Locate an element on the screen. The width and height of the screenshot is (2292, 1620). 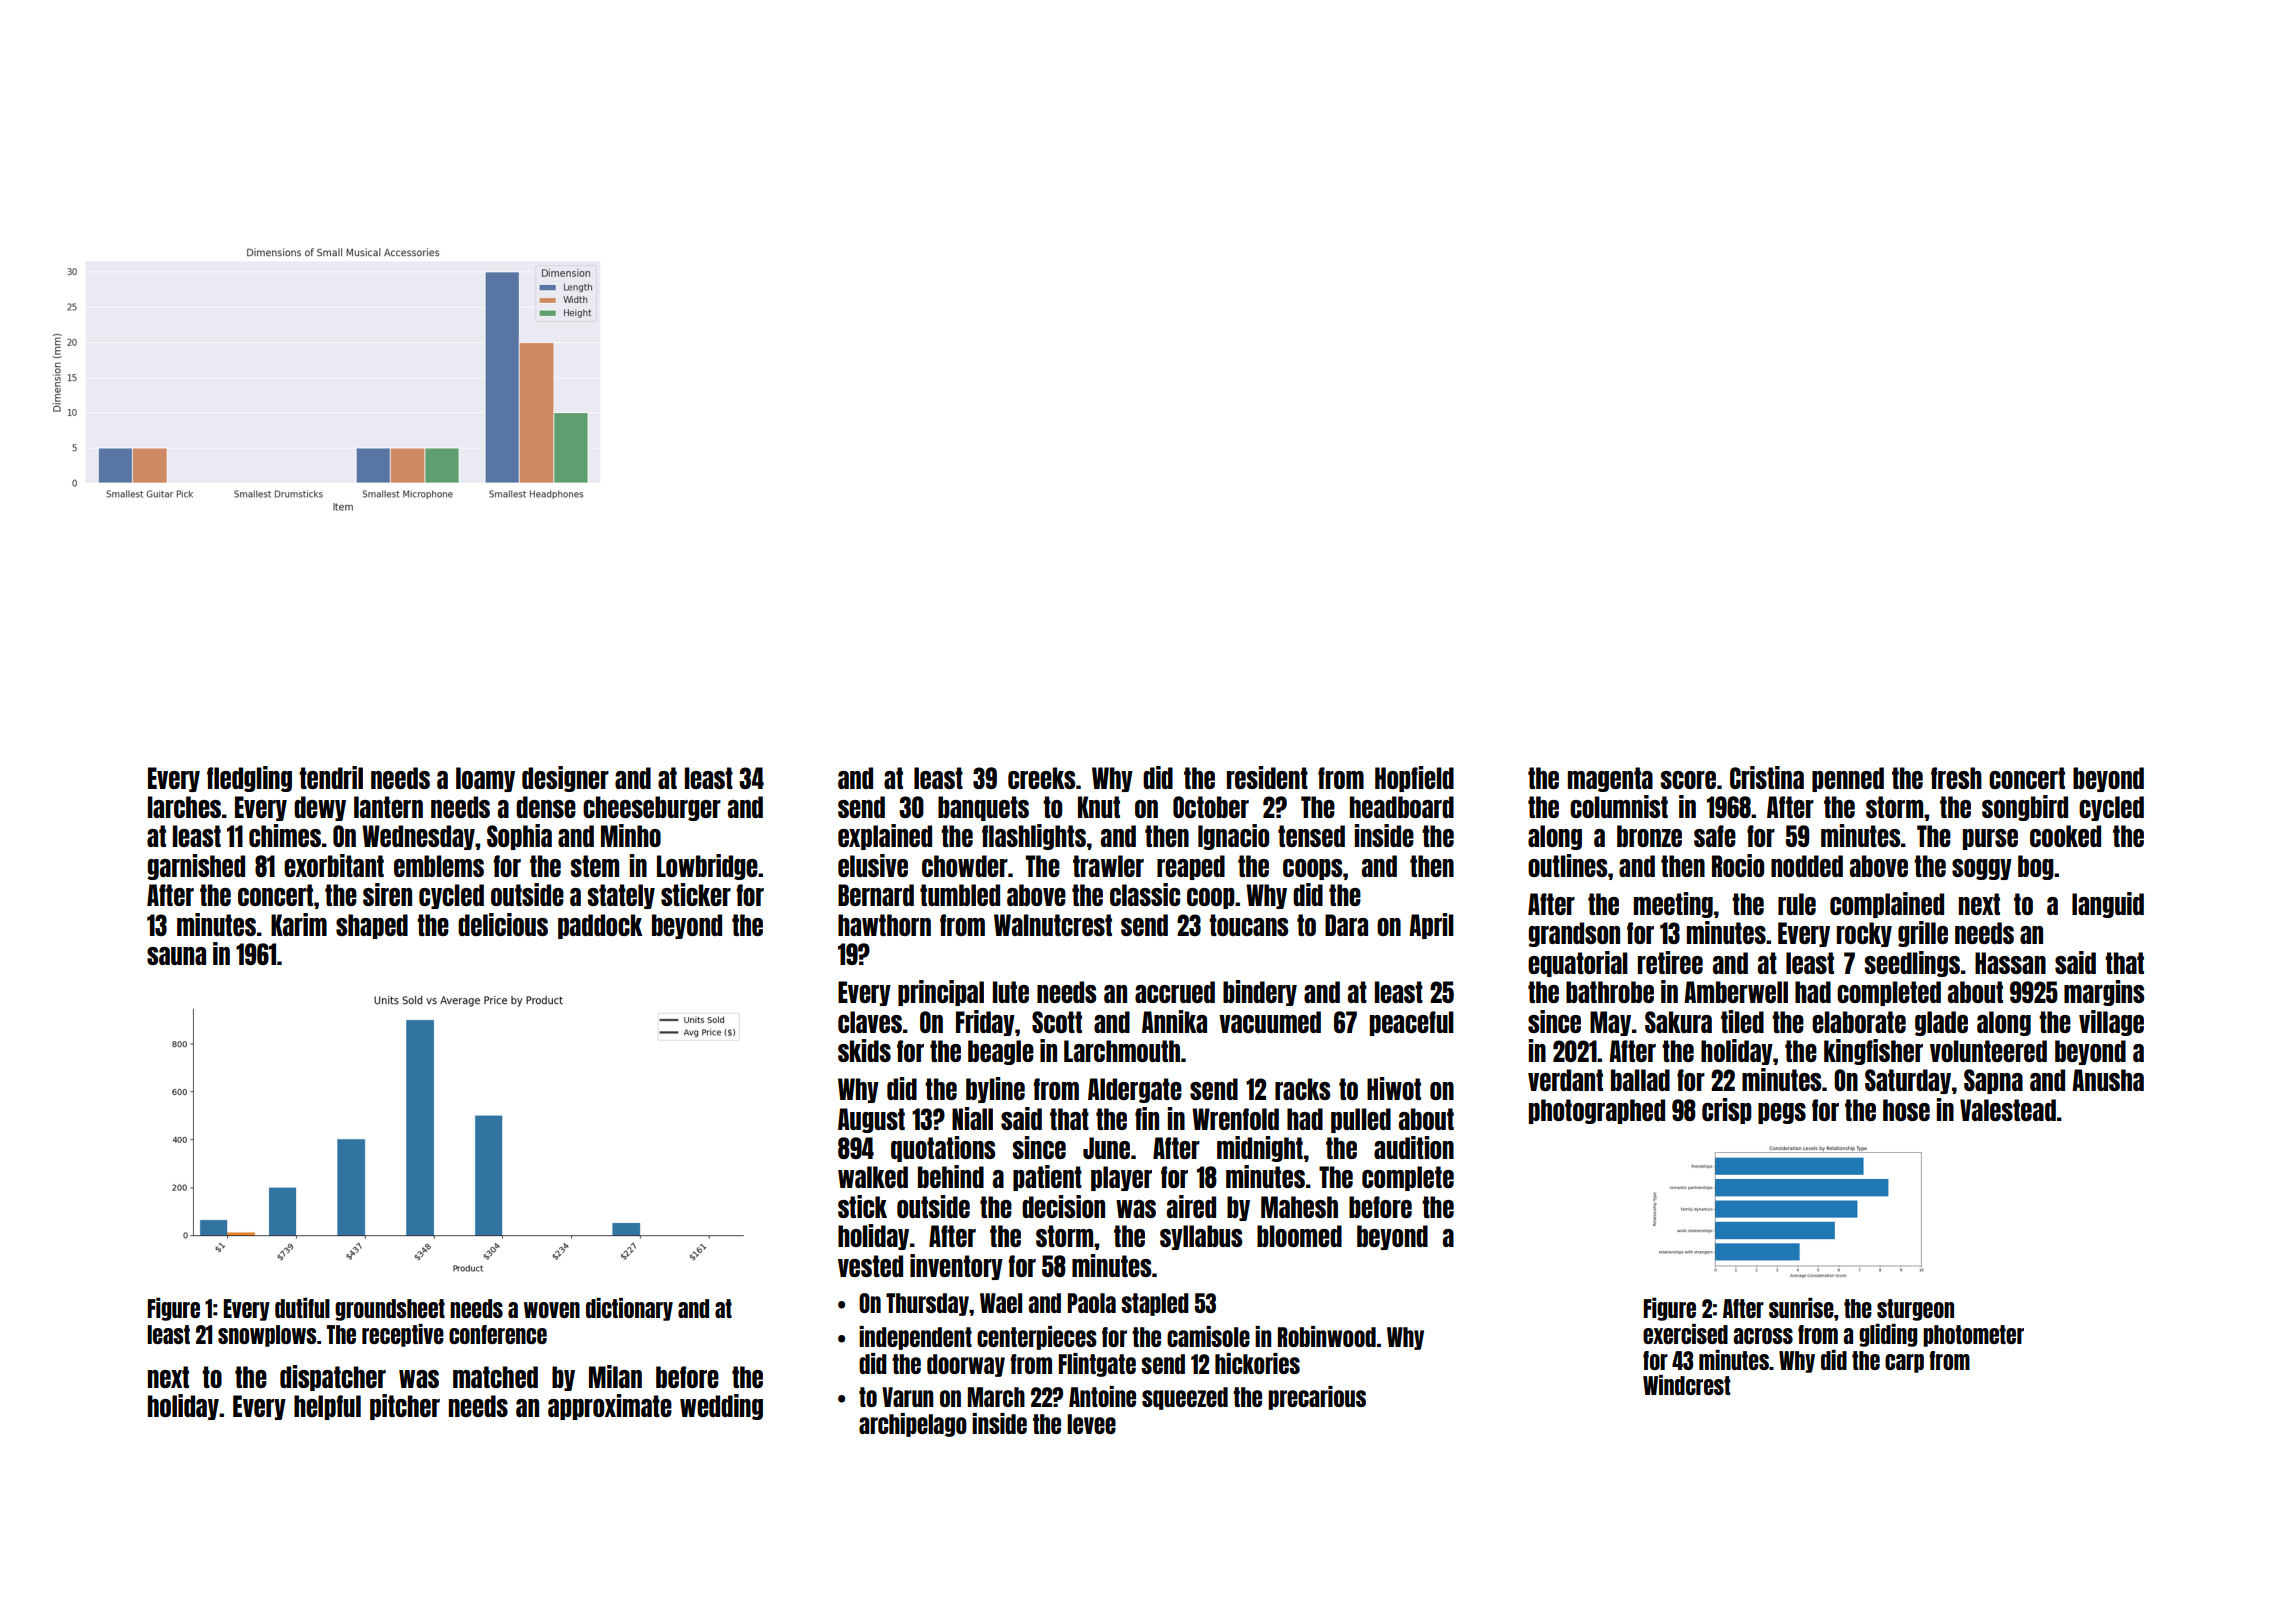
Hopfield is located at coordinates (1414, 779).
